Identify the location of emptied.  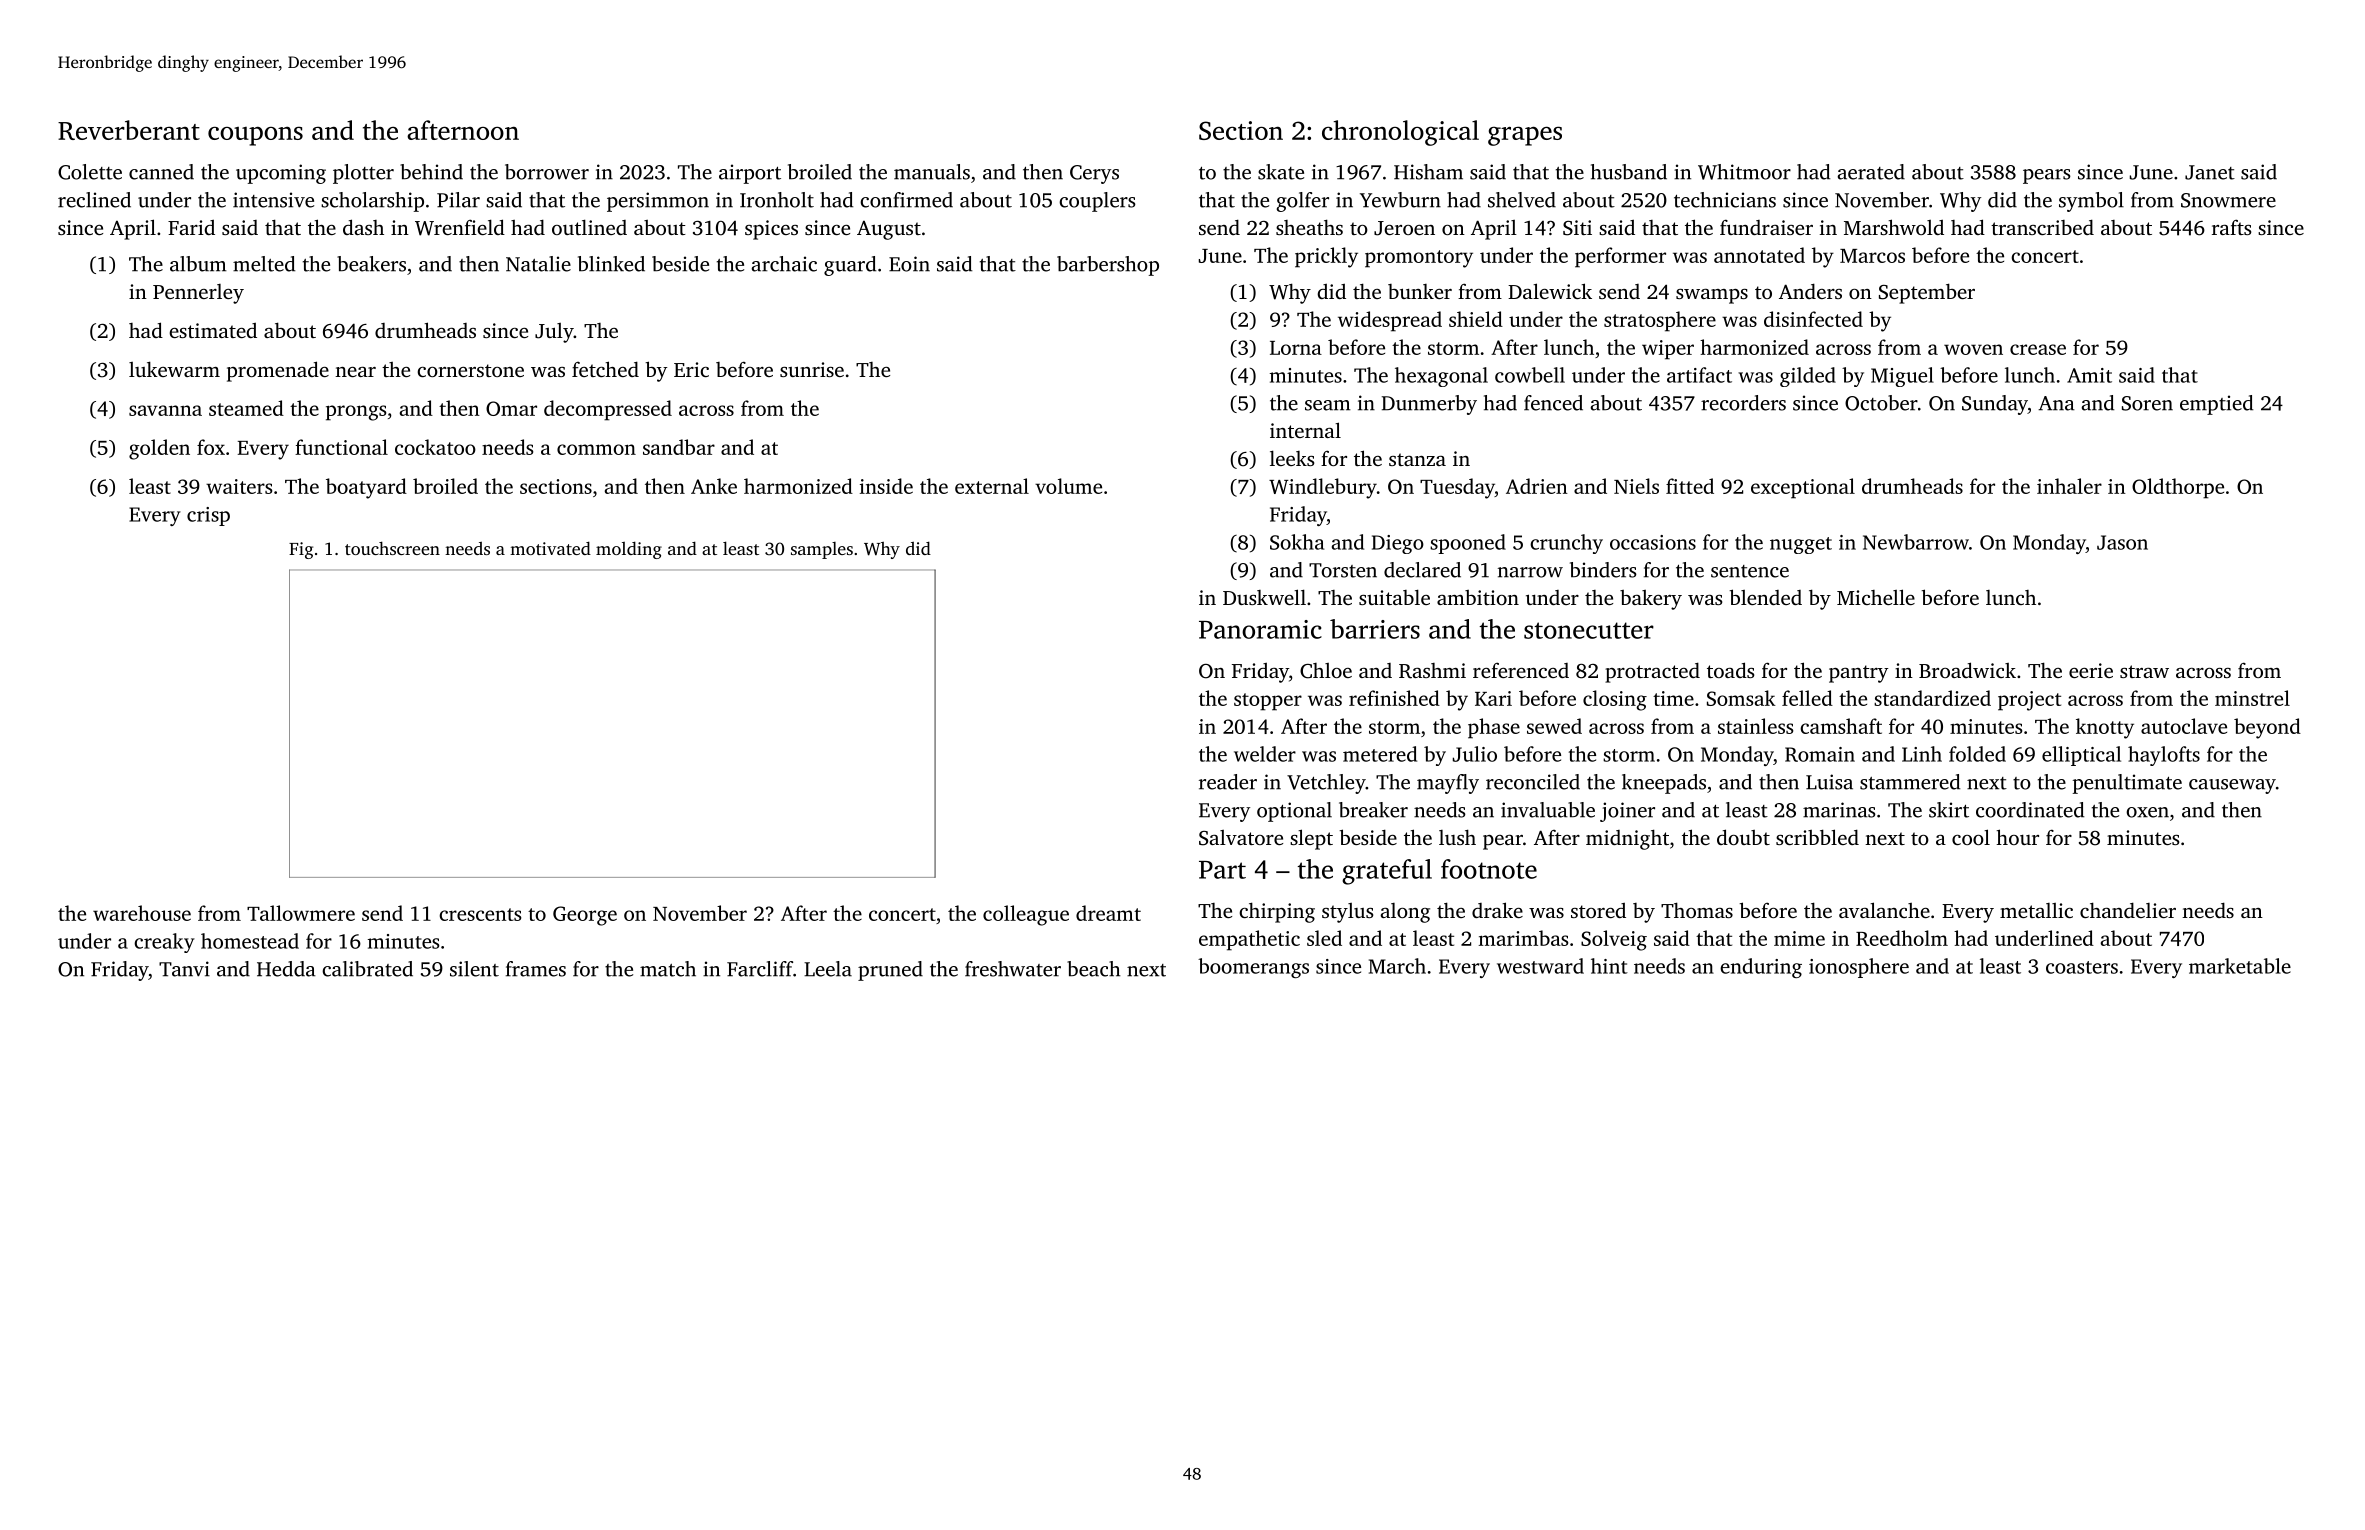
(2216, 405).
